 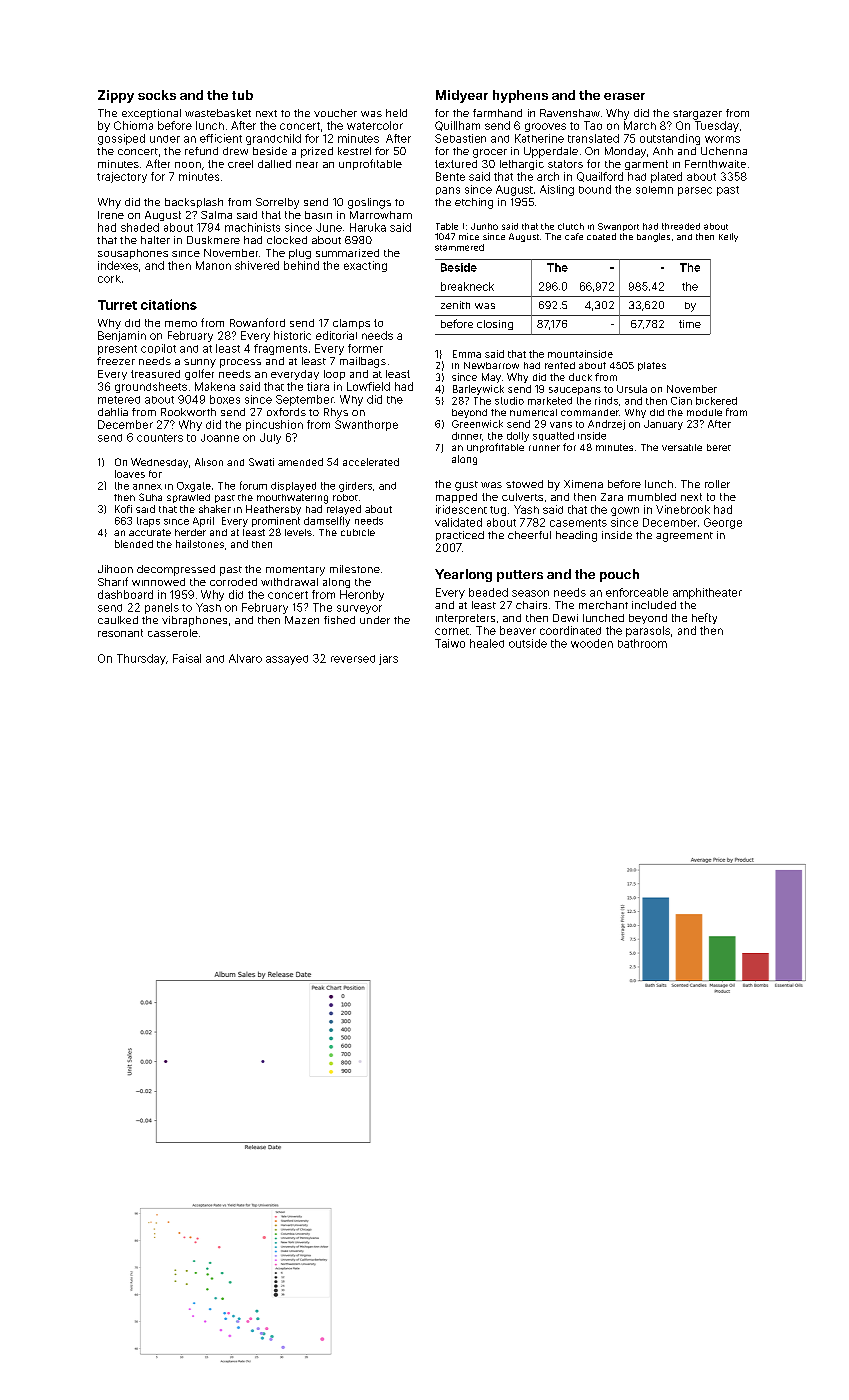 What do you see at coordinates (336, 413) in the page?
I see `Rhys` at bounding box center [336, 413].
